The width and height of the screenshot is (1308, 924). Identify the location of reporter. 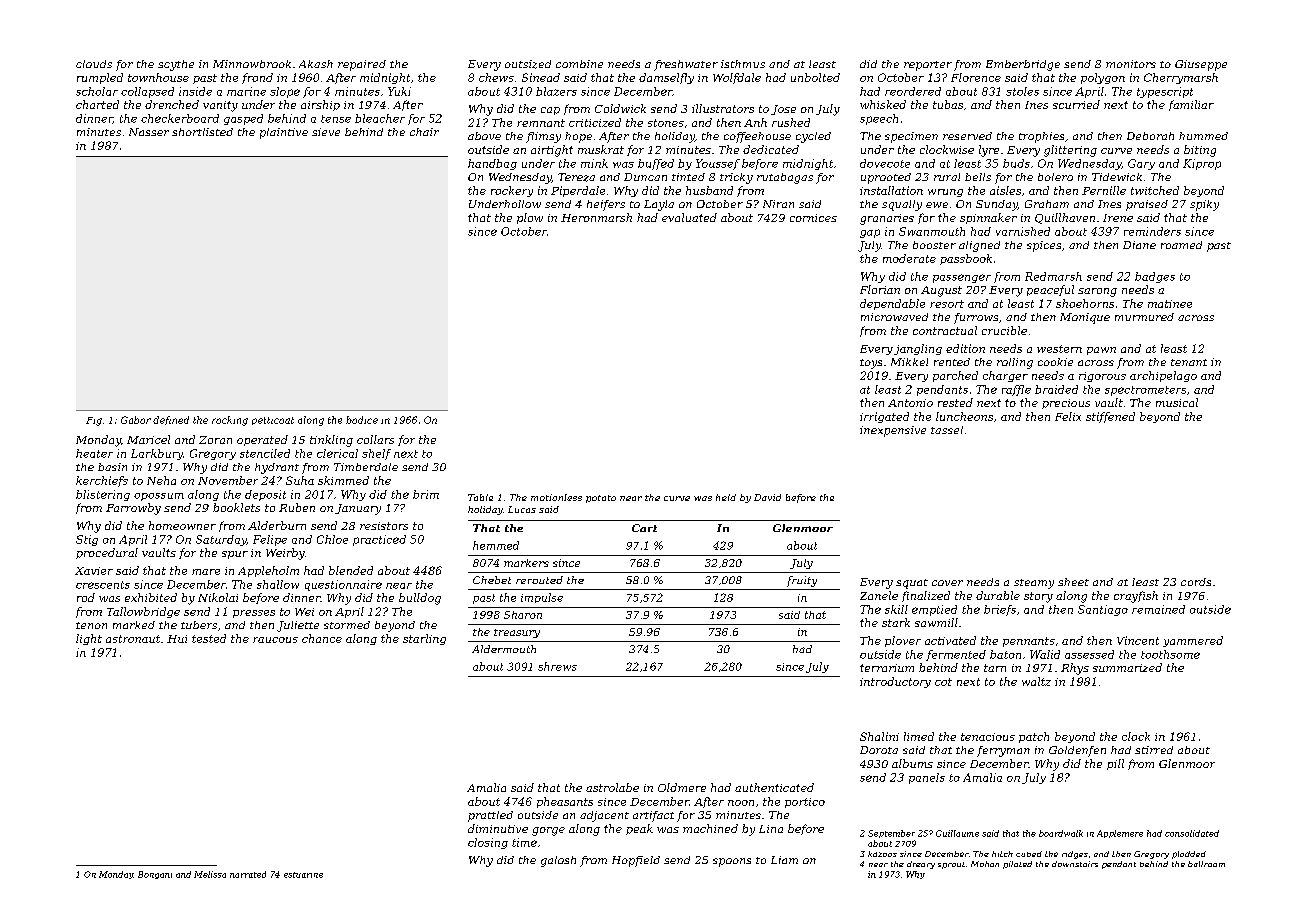
(928, 66).
